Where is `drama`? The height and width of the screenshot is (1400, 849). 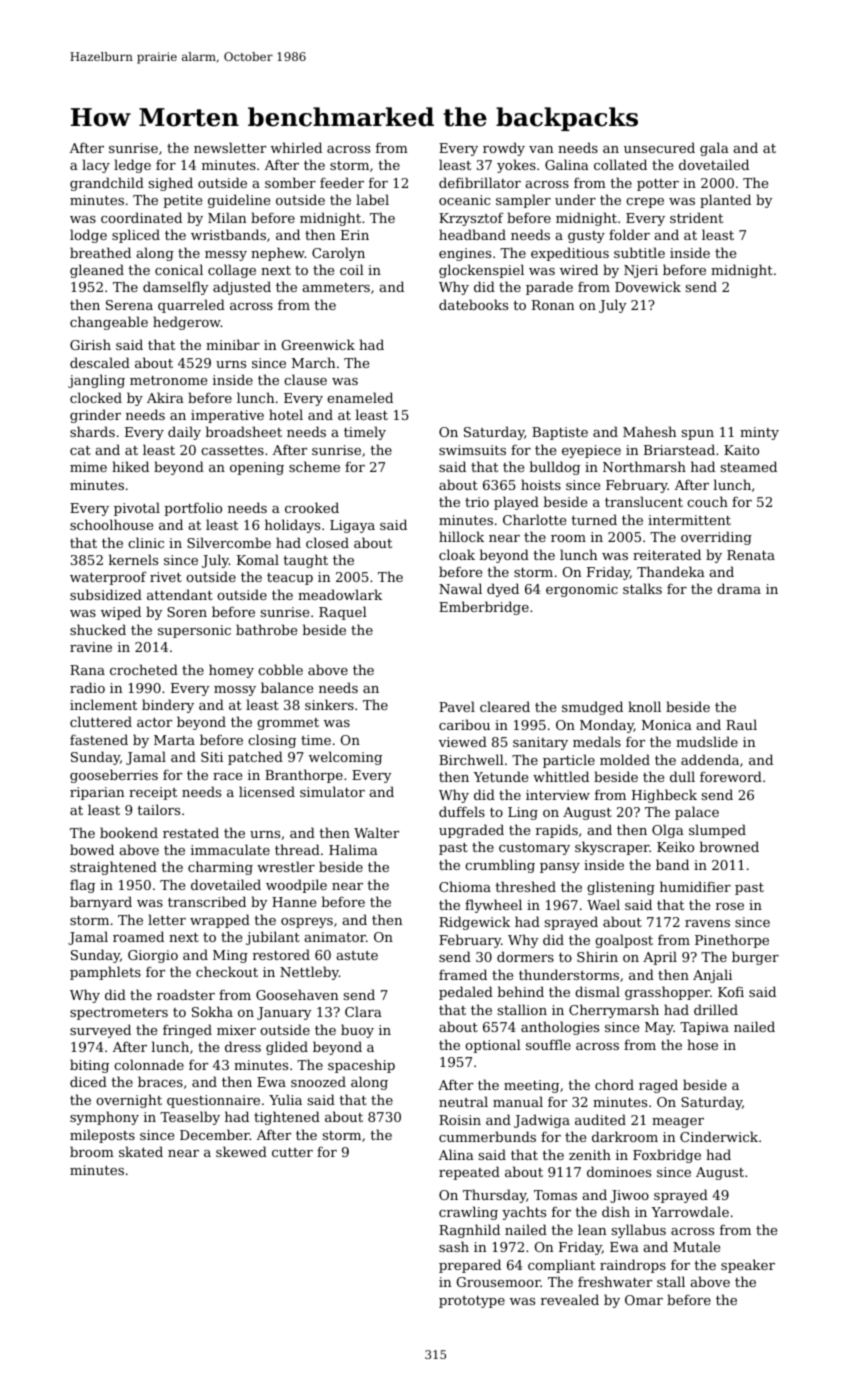 drama is located at coordinates (739, 588).
